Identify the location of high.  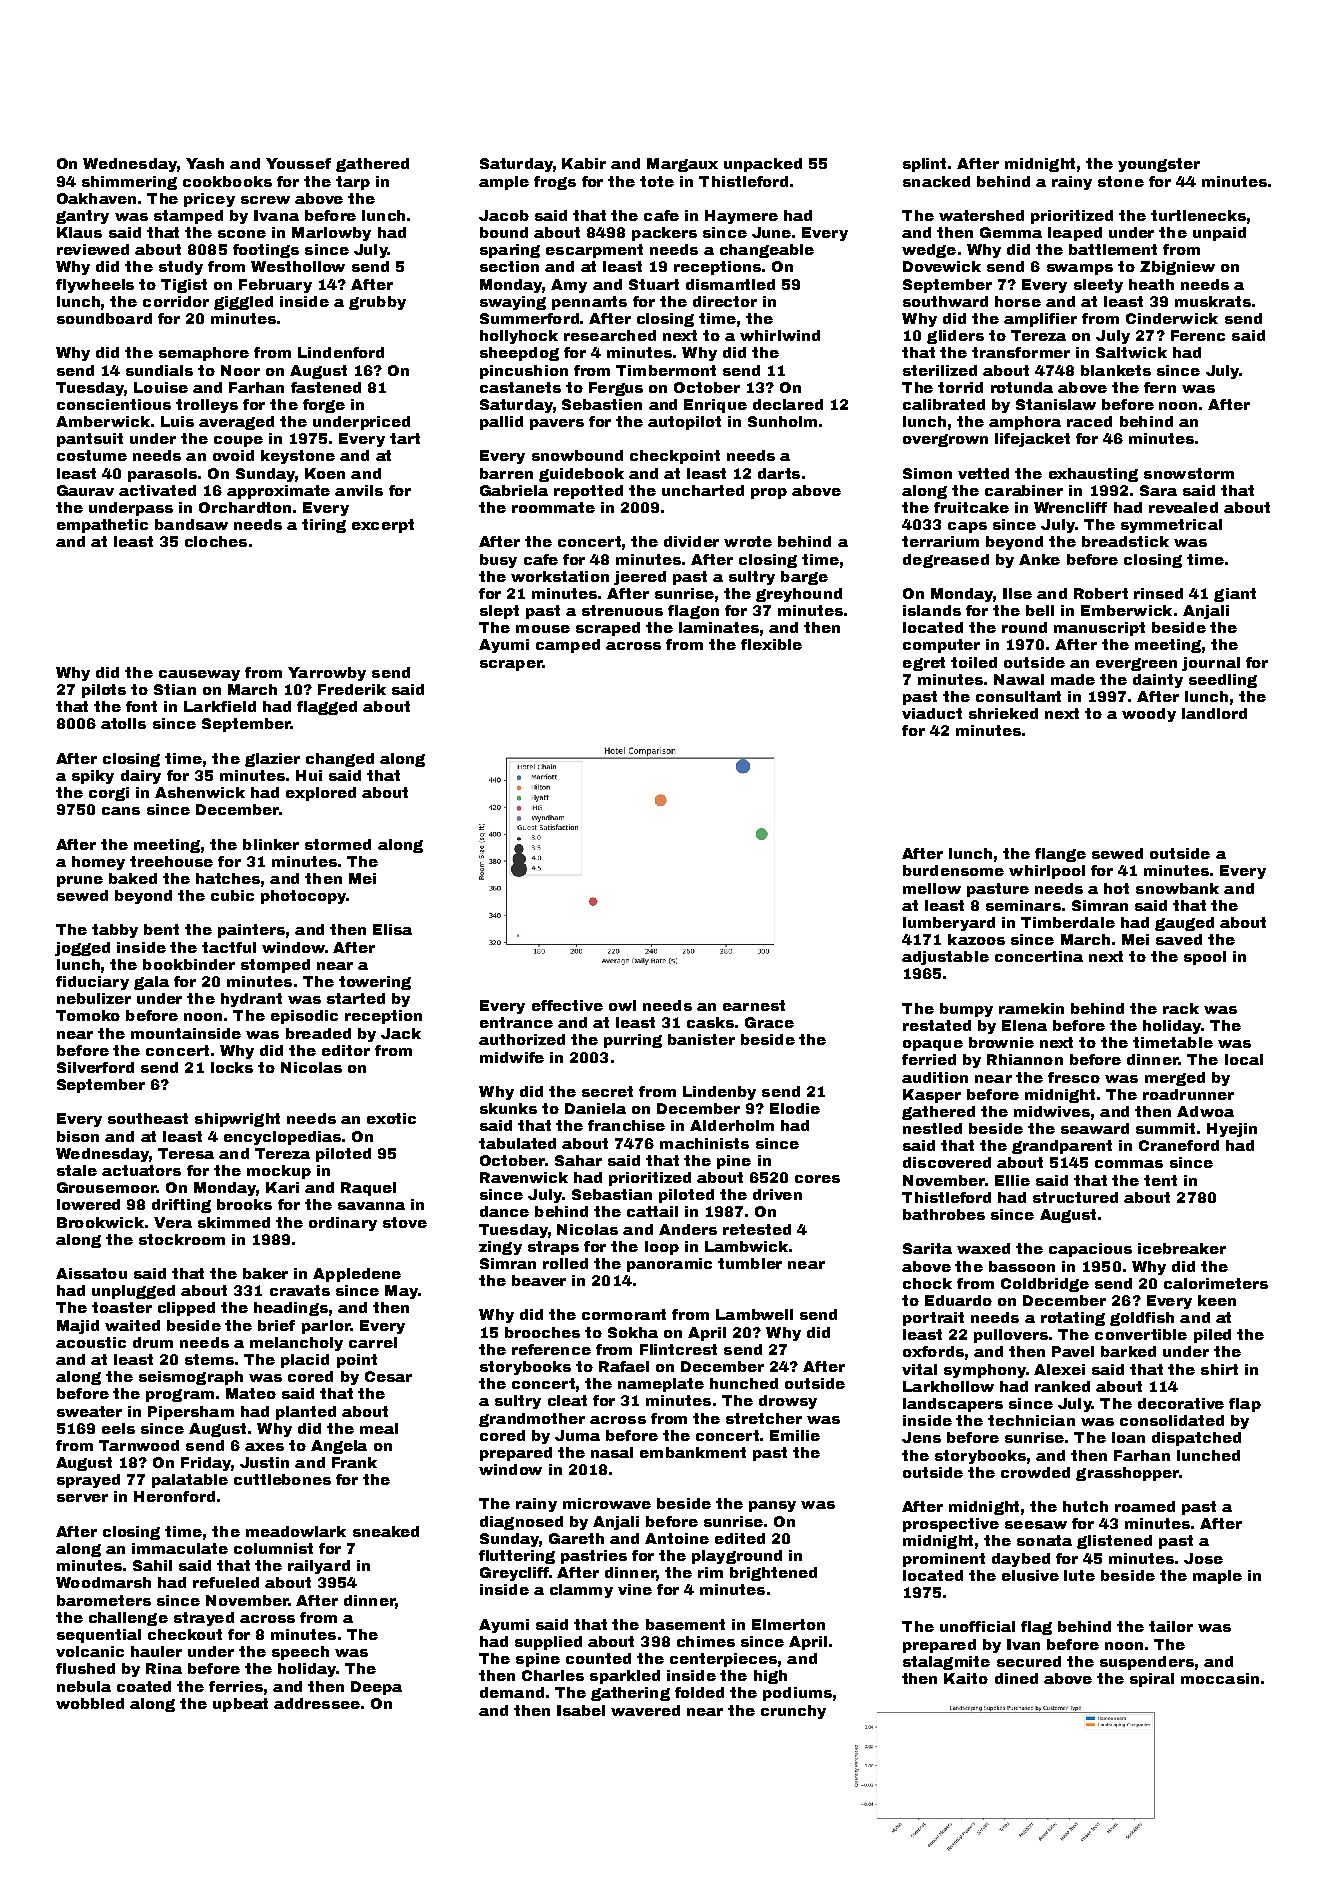
(770, 1677).
